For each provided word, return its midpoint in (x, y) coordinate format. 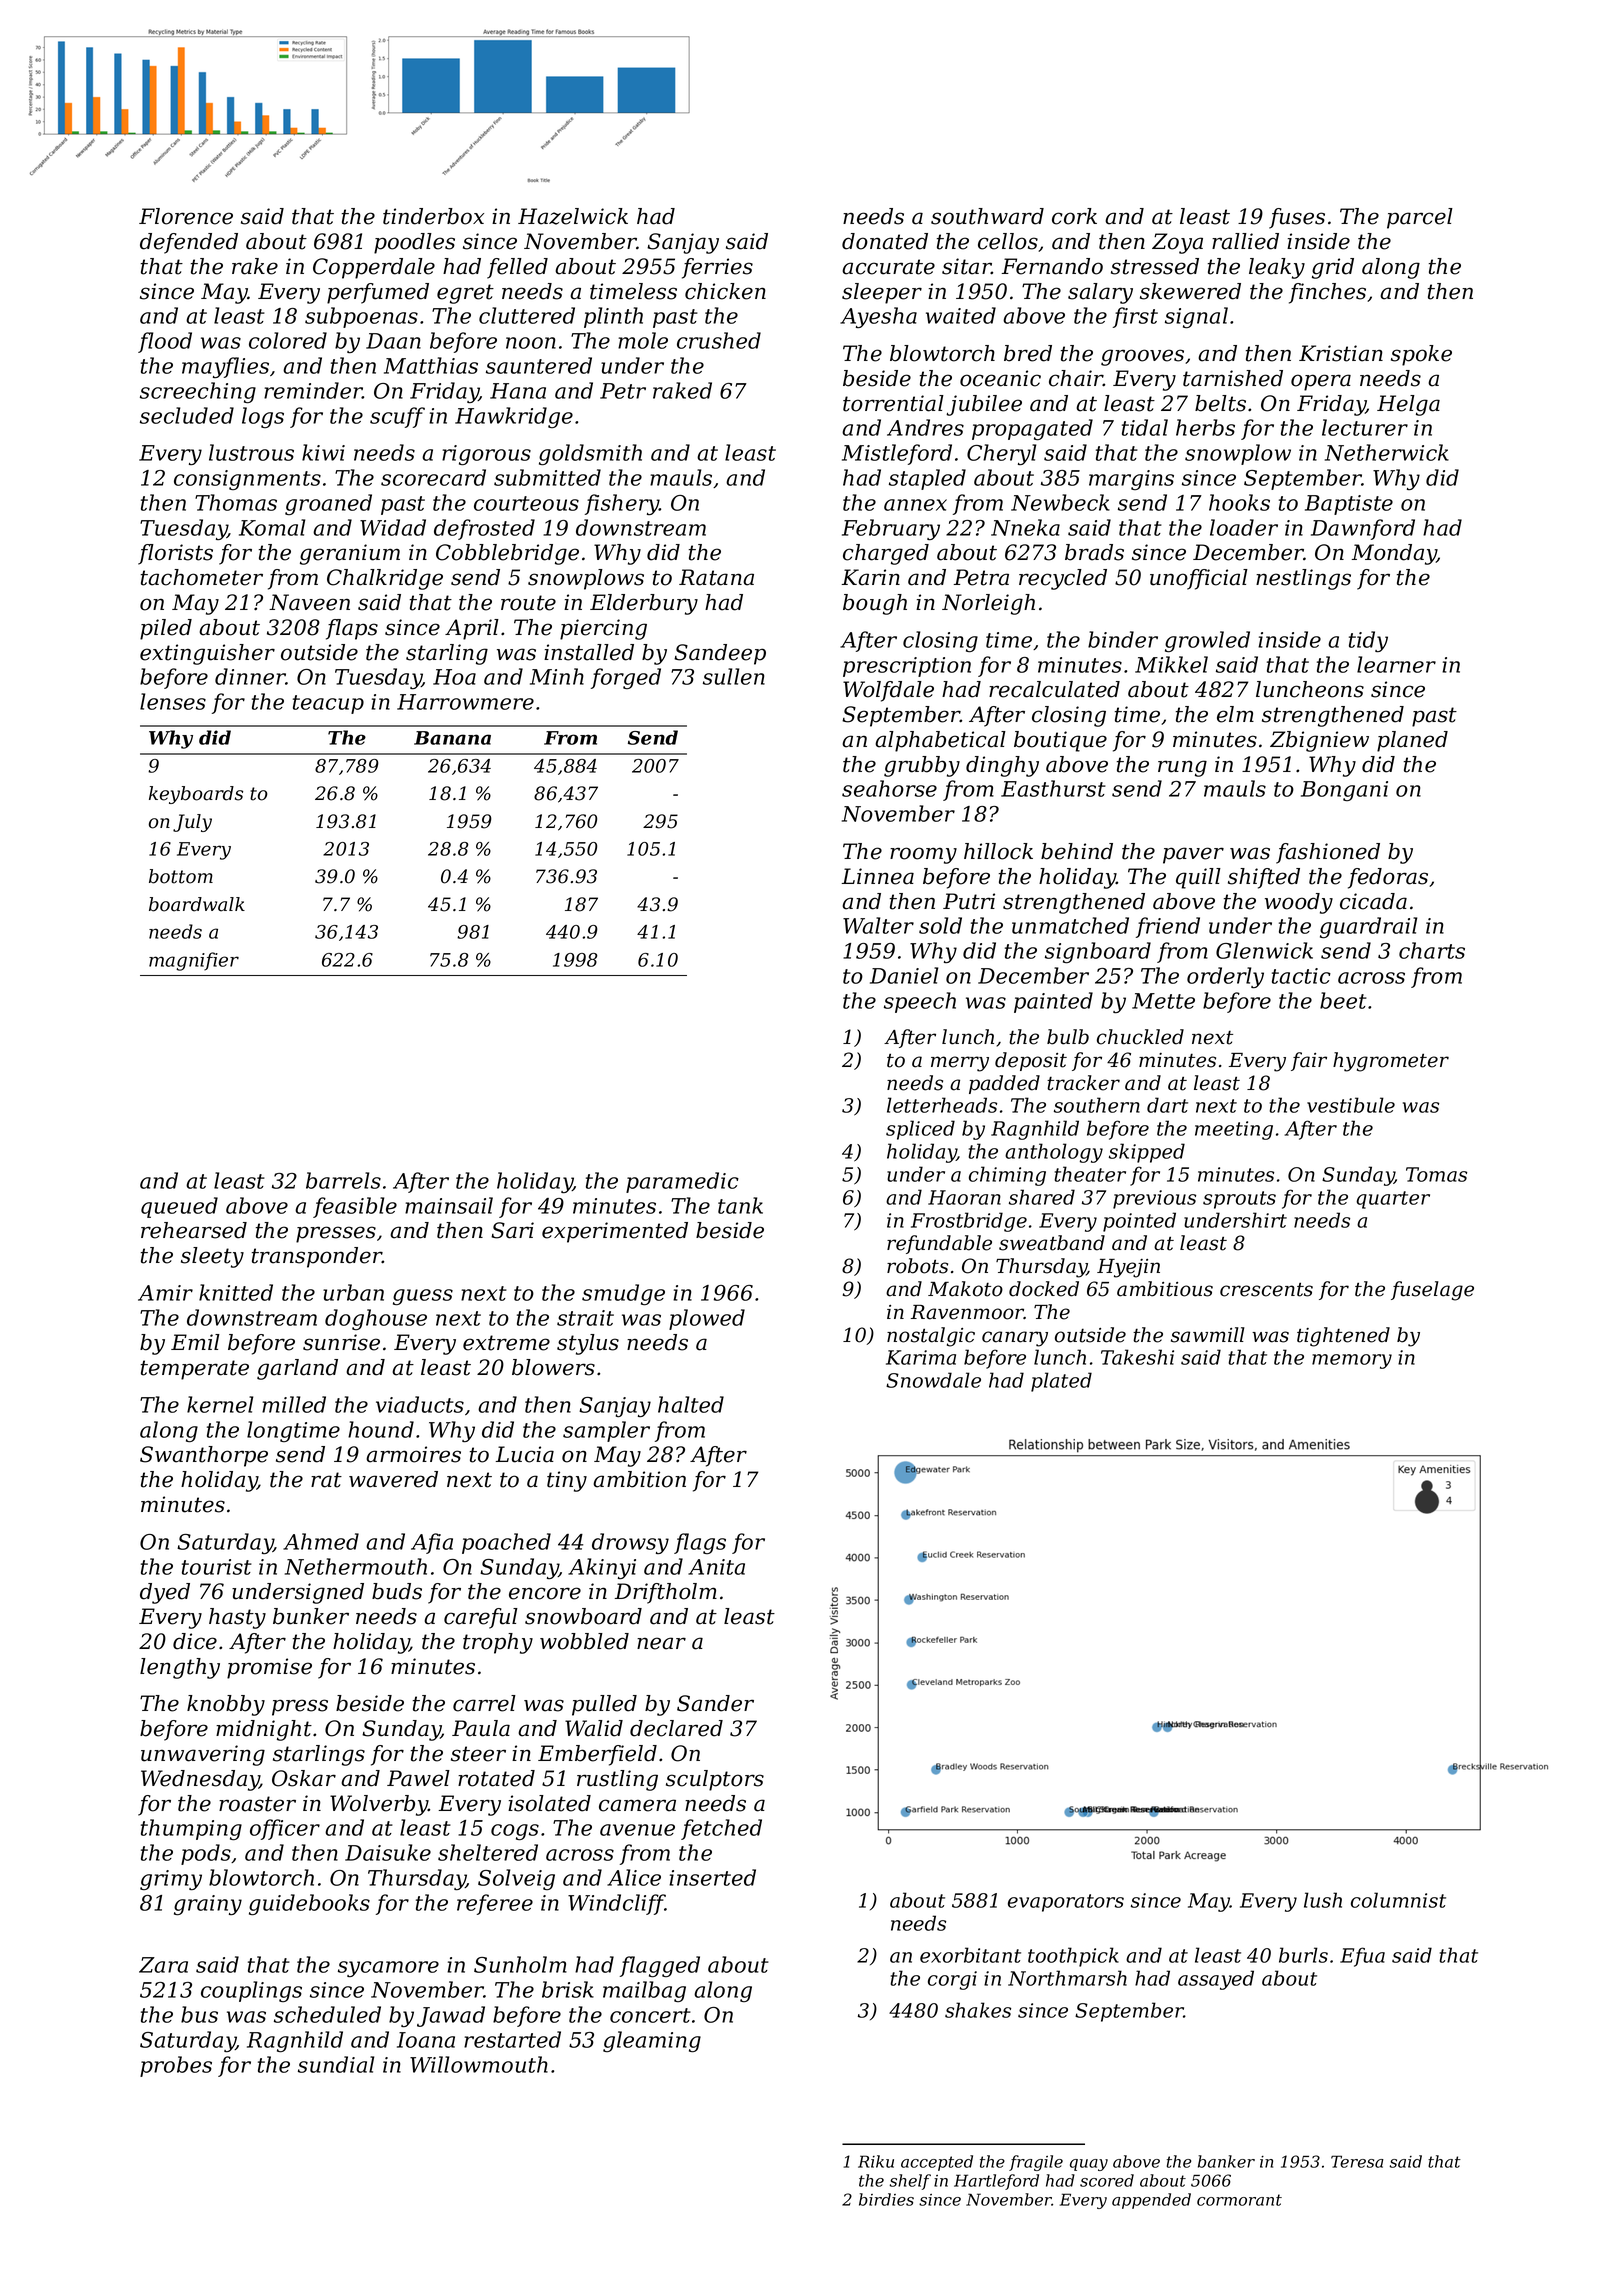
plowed (707, 1319)
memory (1352, 1361)
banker (1226, 2161)
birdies (886, 2199)
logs (263, 417)
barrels (343, 1180)
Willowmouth (479, 2064)
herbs (1205, 427)
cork (1074, 216)
